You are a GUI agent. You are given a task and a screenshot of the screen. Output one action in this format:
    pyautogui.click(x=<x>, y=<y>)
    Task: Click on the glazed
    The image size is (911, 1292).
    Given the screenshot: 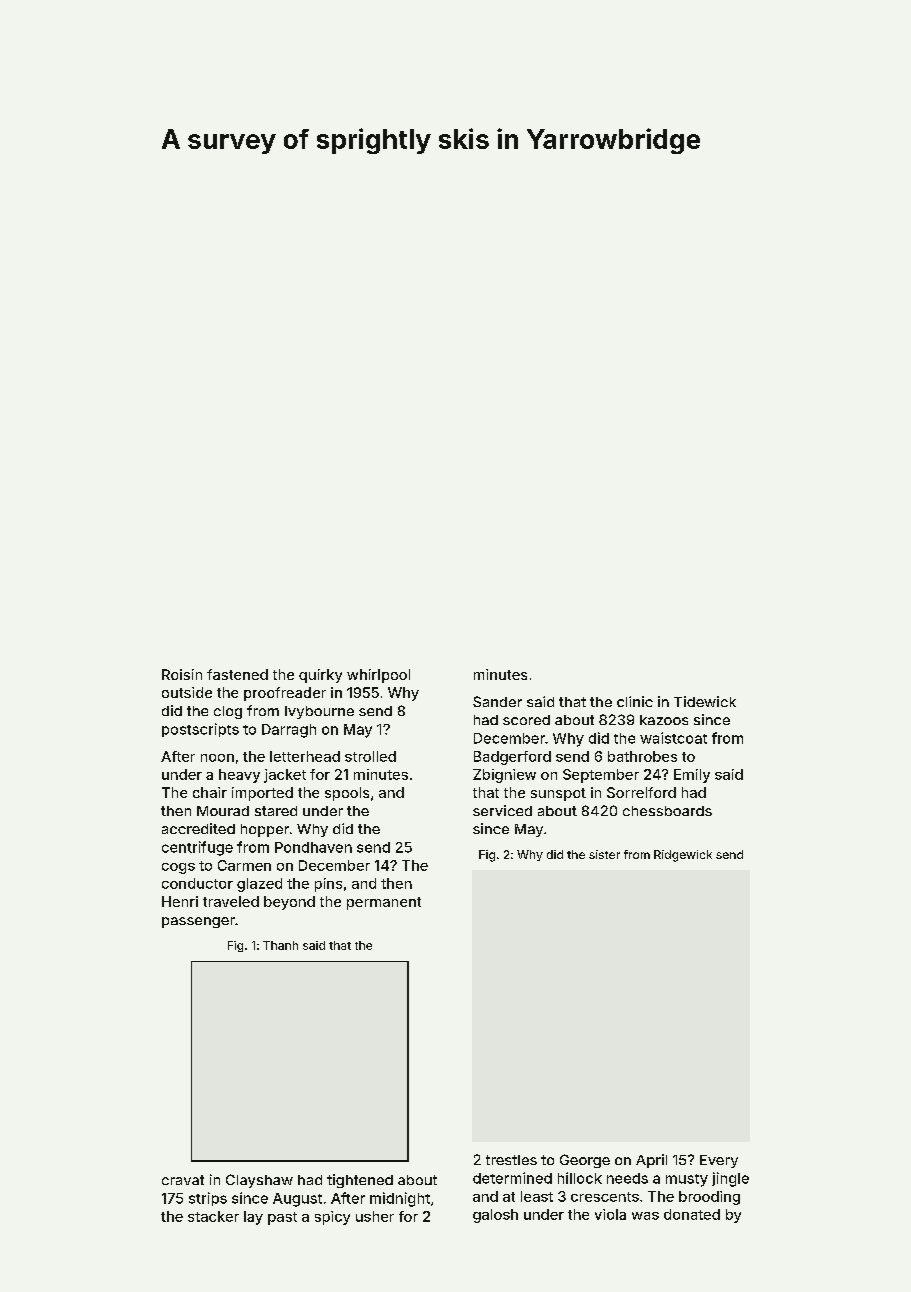 What is the action you would take?
    pyautogui.click(x=259, y=885)
